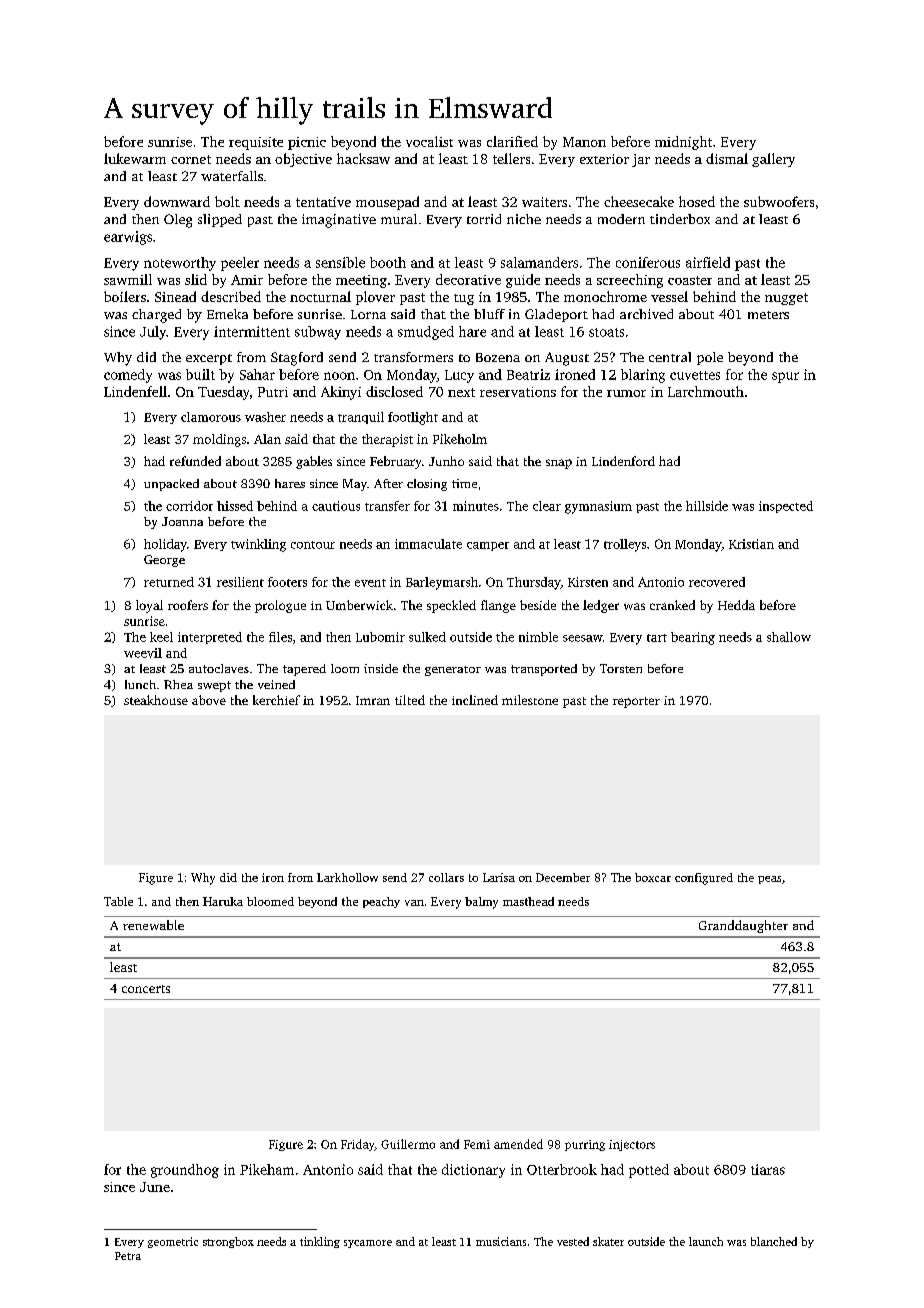  I want to click on boxcar, so click(653, 877).
